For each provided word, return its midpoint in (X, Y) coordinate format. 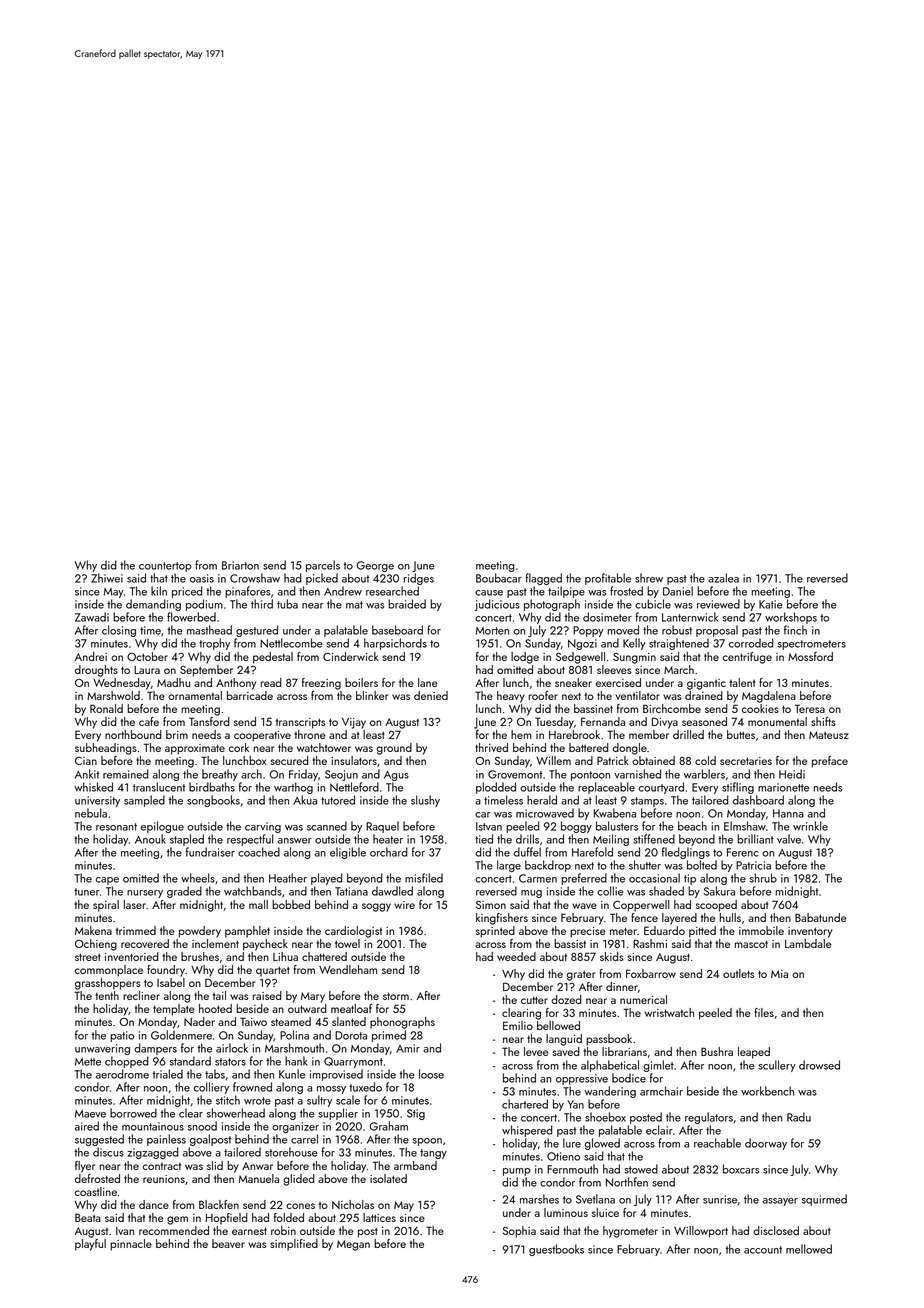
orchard (389, 852)
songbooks (213, 801)
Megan (353, 1245)
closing (119, 631)
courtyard (661, 788)
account (763, 1250)
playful (90, 1245)
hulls (730, 917)
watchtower (324, 747)
